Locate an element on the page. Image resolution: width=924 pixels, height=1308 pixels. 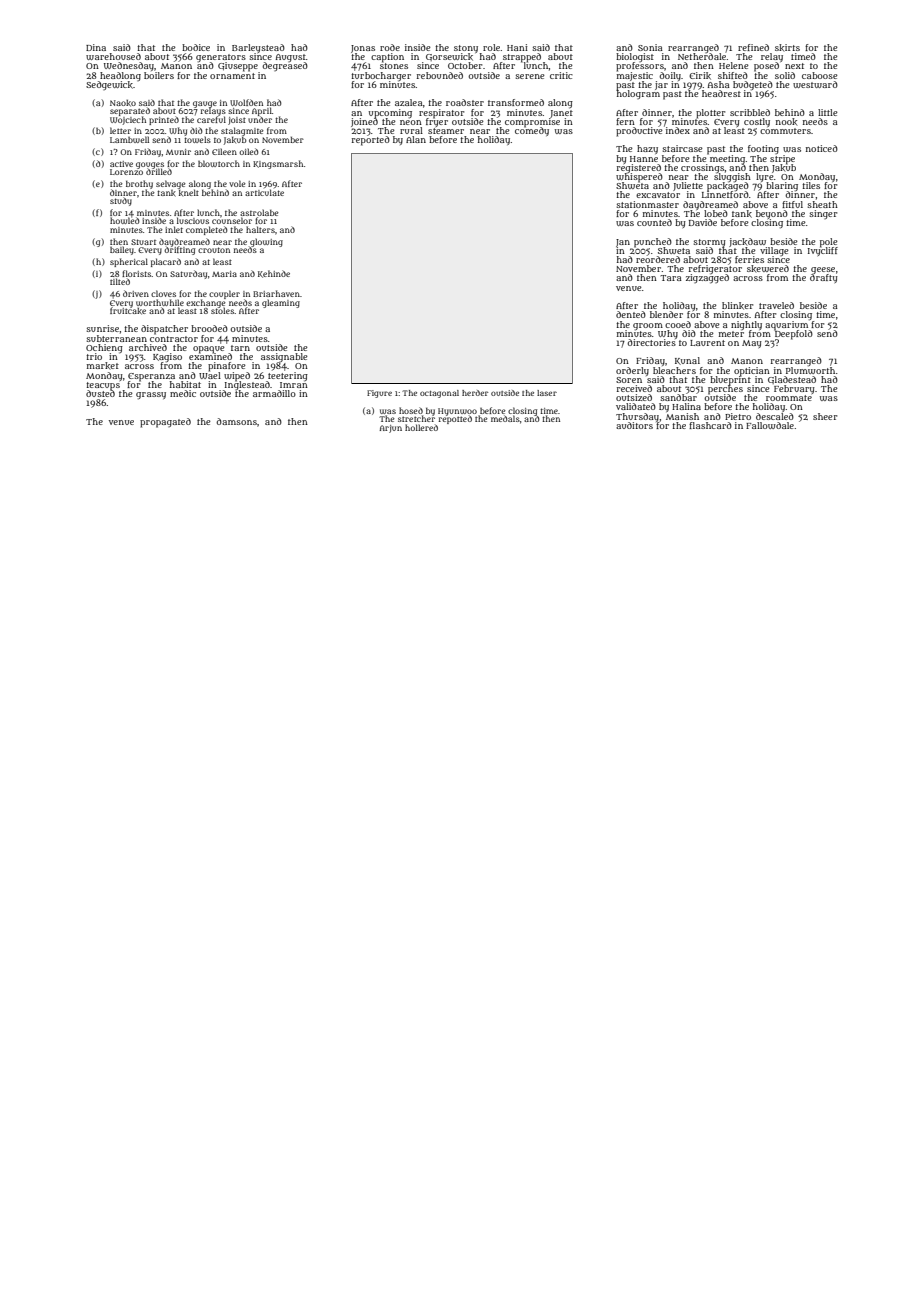
ferries is located at coordinates (749, 259).
